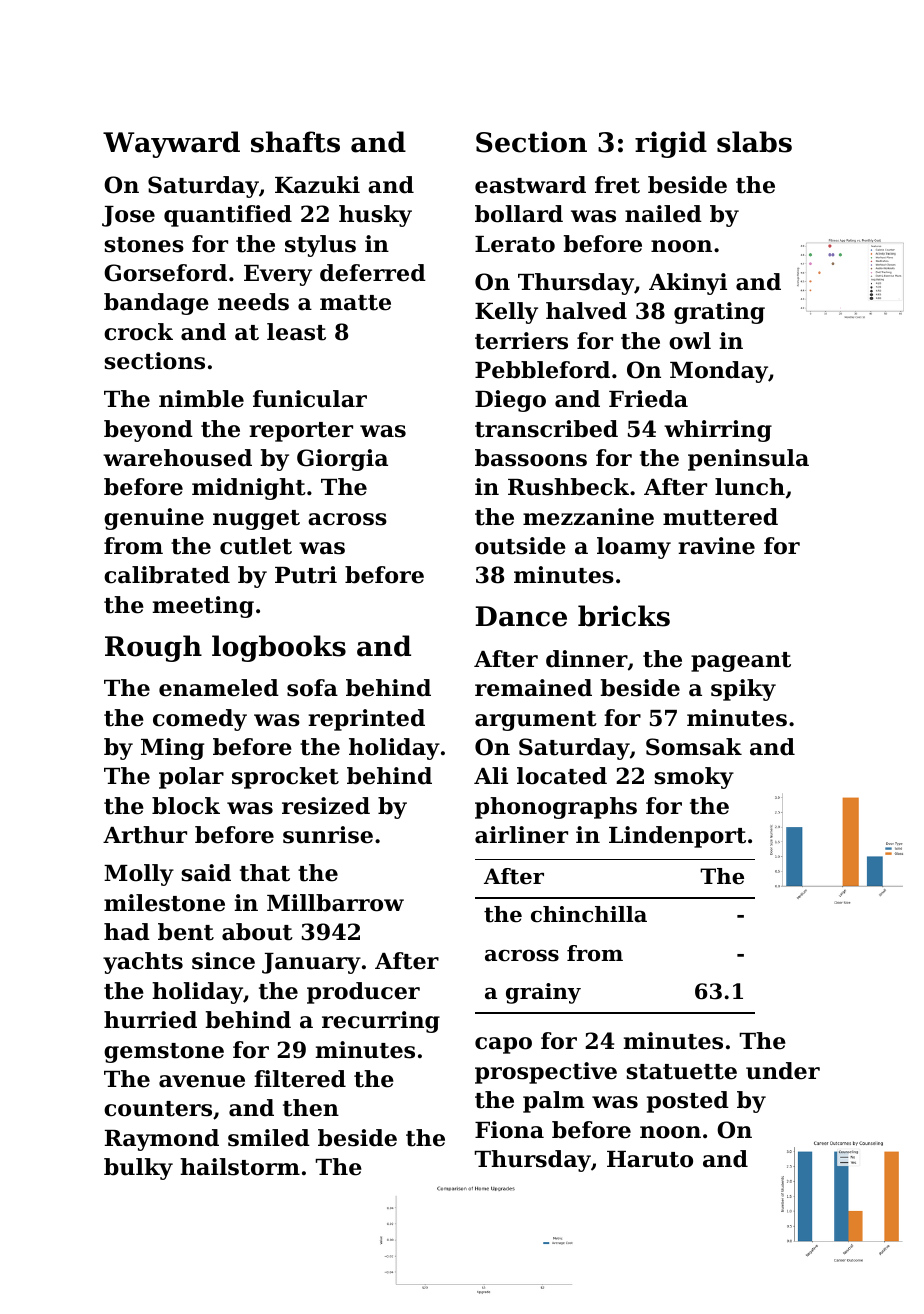 The height and width of the page is (1314, 924). I want to click on reporter, so click(301, 432).
